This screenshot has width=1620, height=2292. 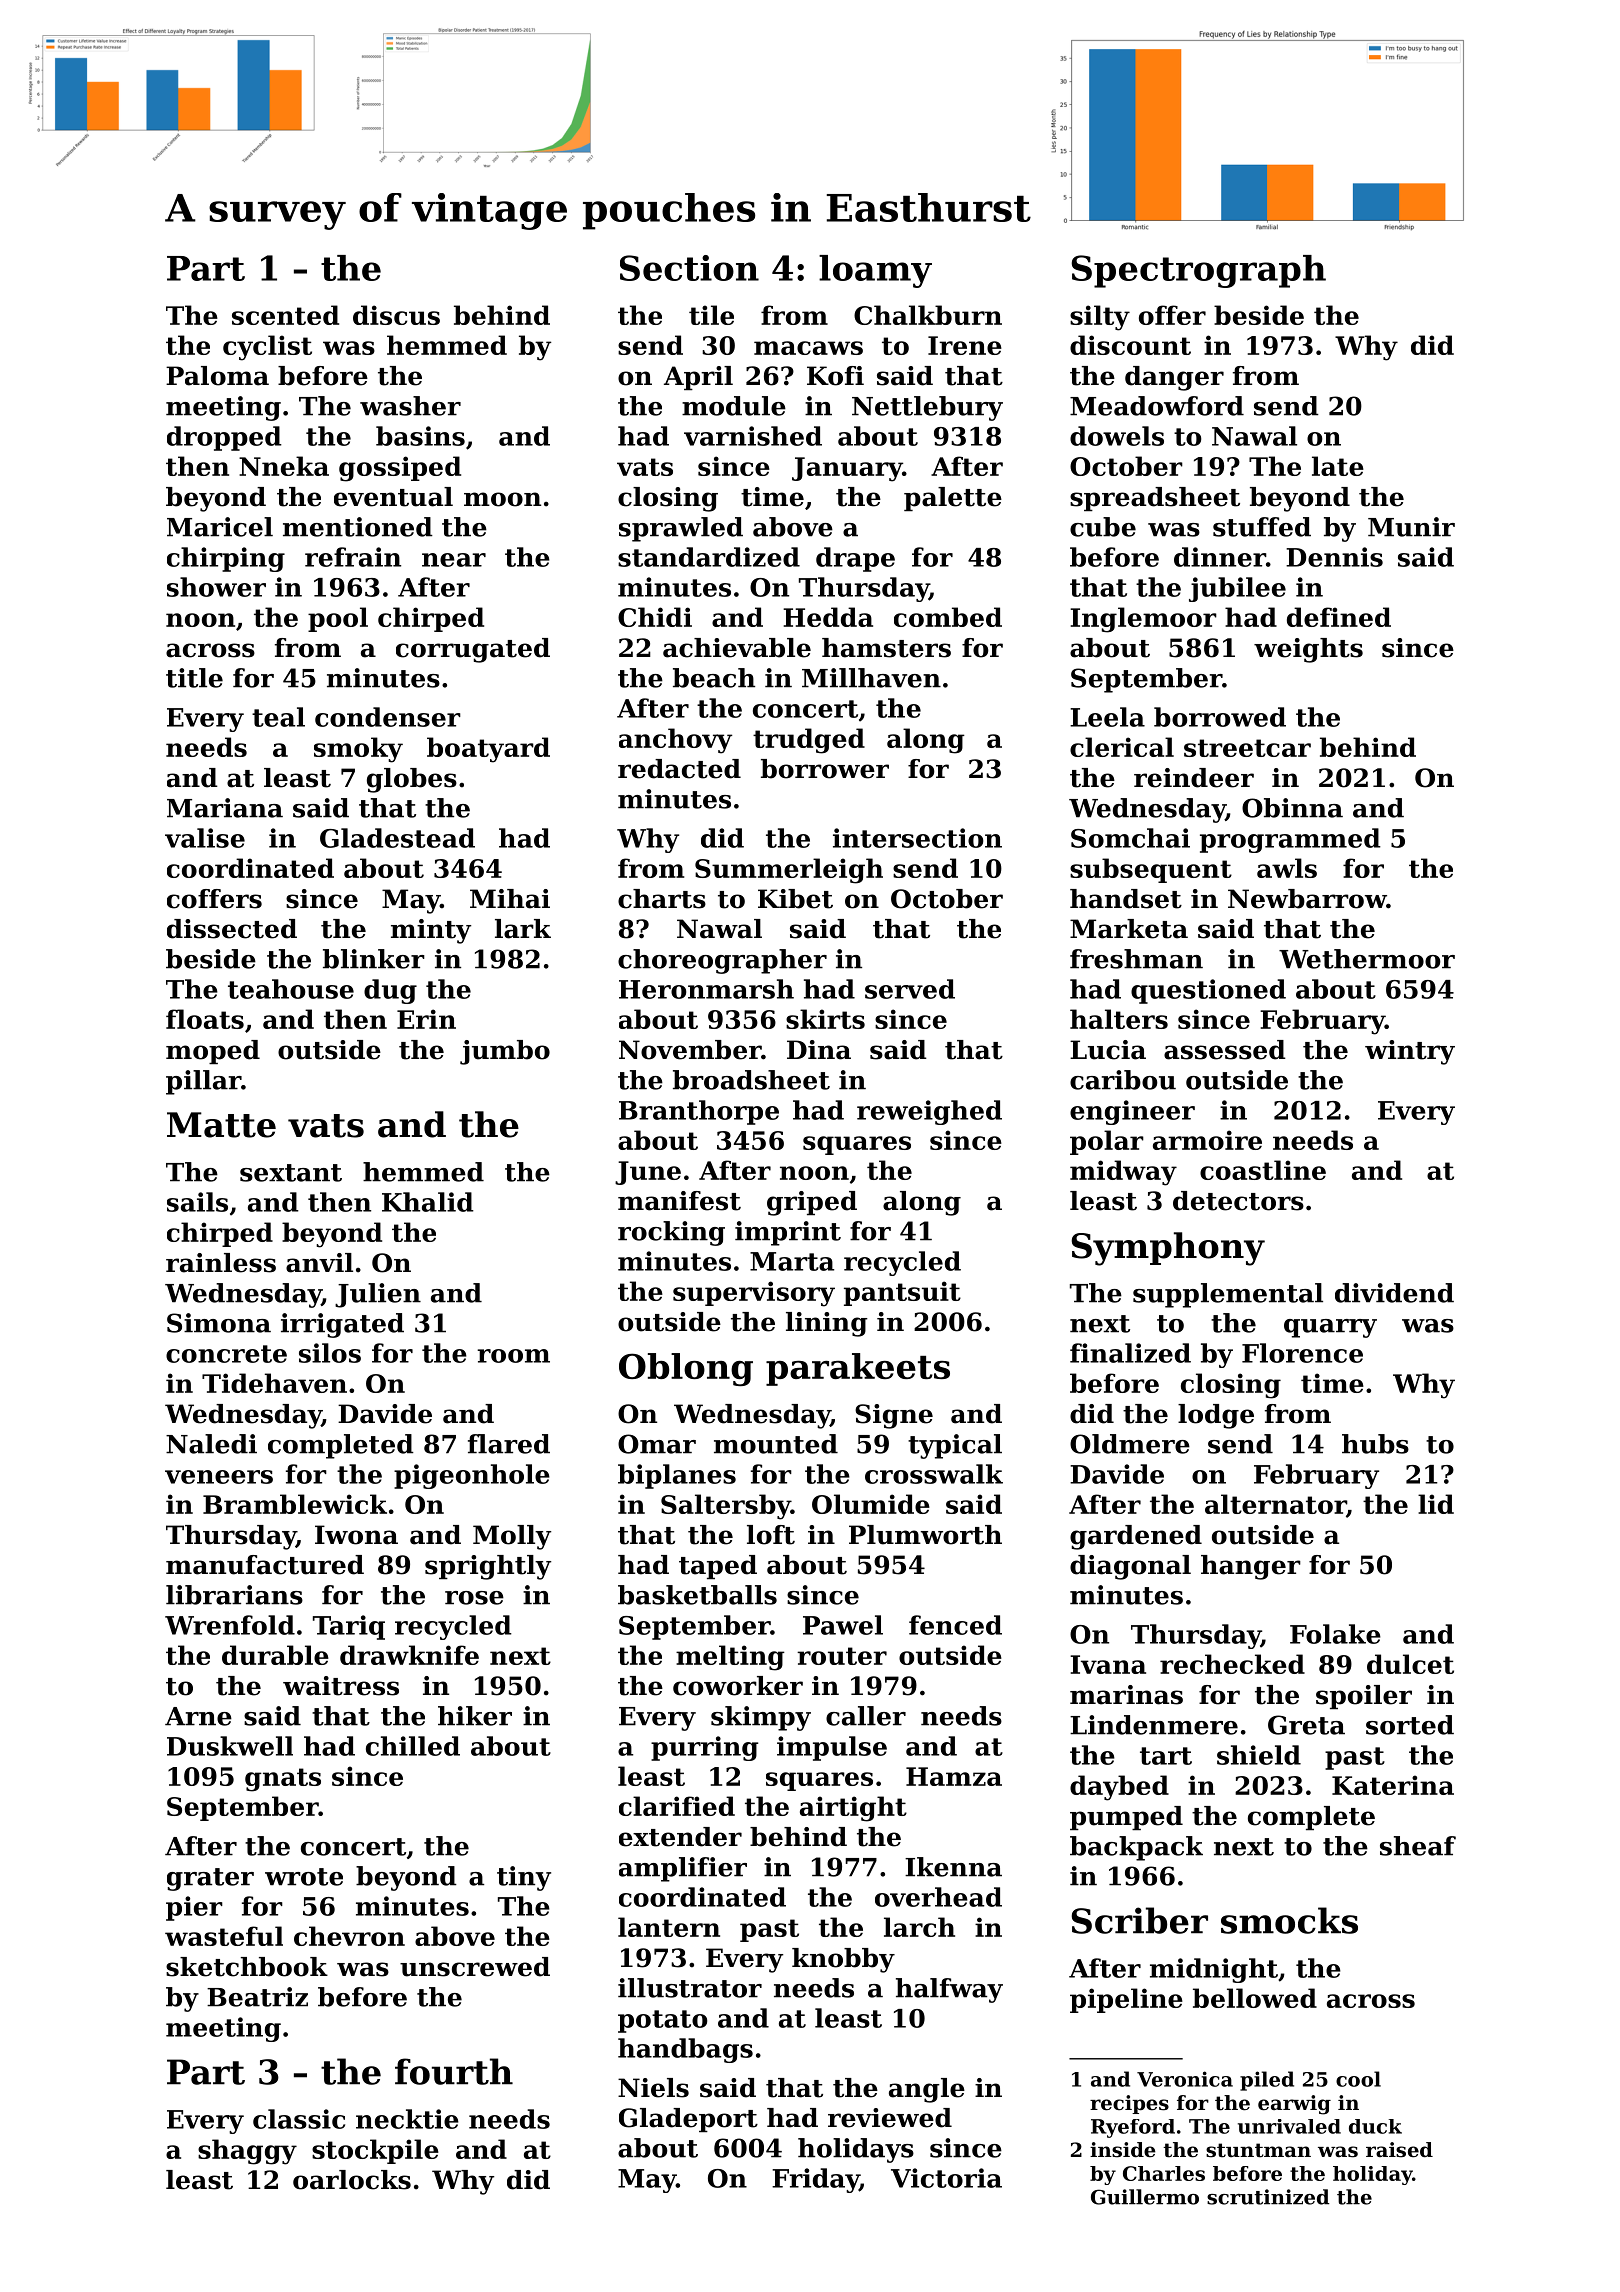 I want to click on sextant, so click(x=291, y=1173).
